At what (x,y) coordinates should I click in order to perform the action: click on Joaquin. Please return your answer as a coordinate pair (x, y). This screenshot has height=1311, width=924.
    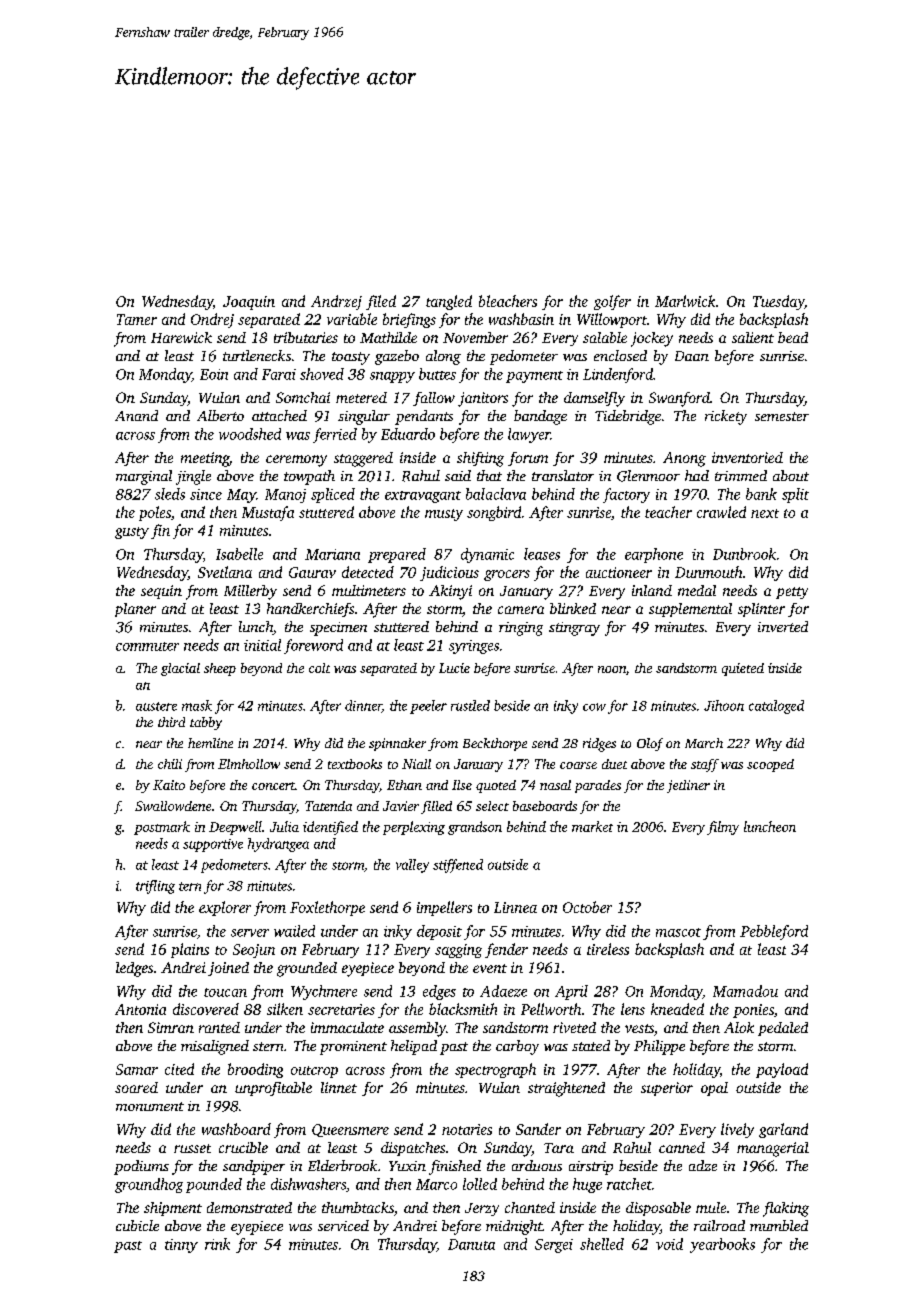
    Looking at the image, I should click on (249, 303).
